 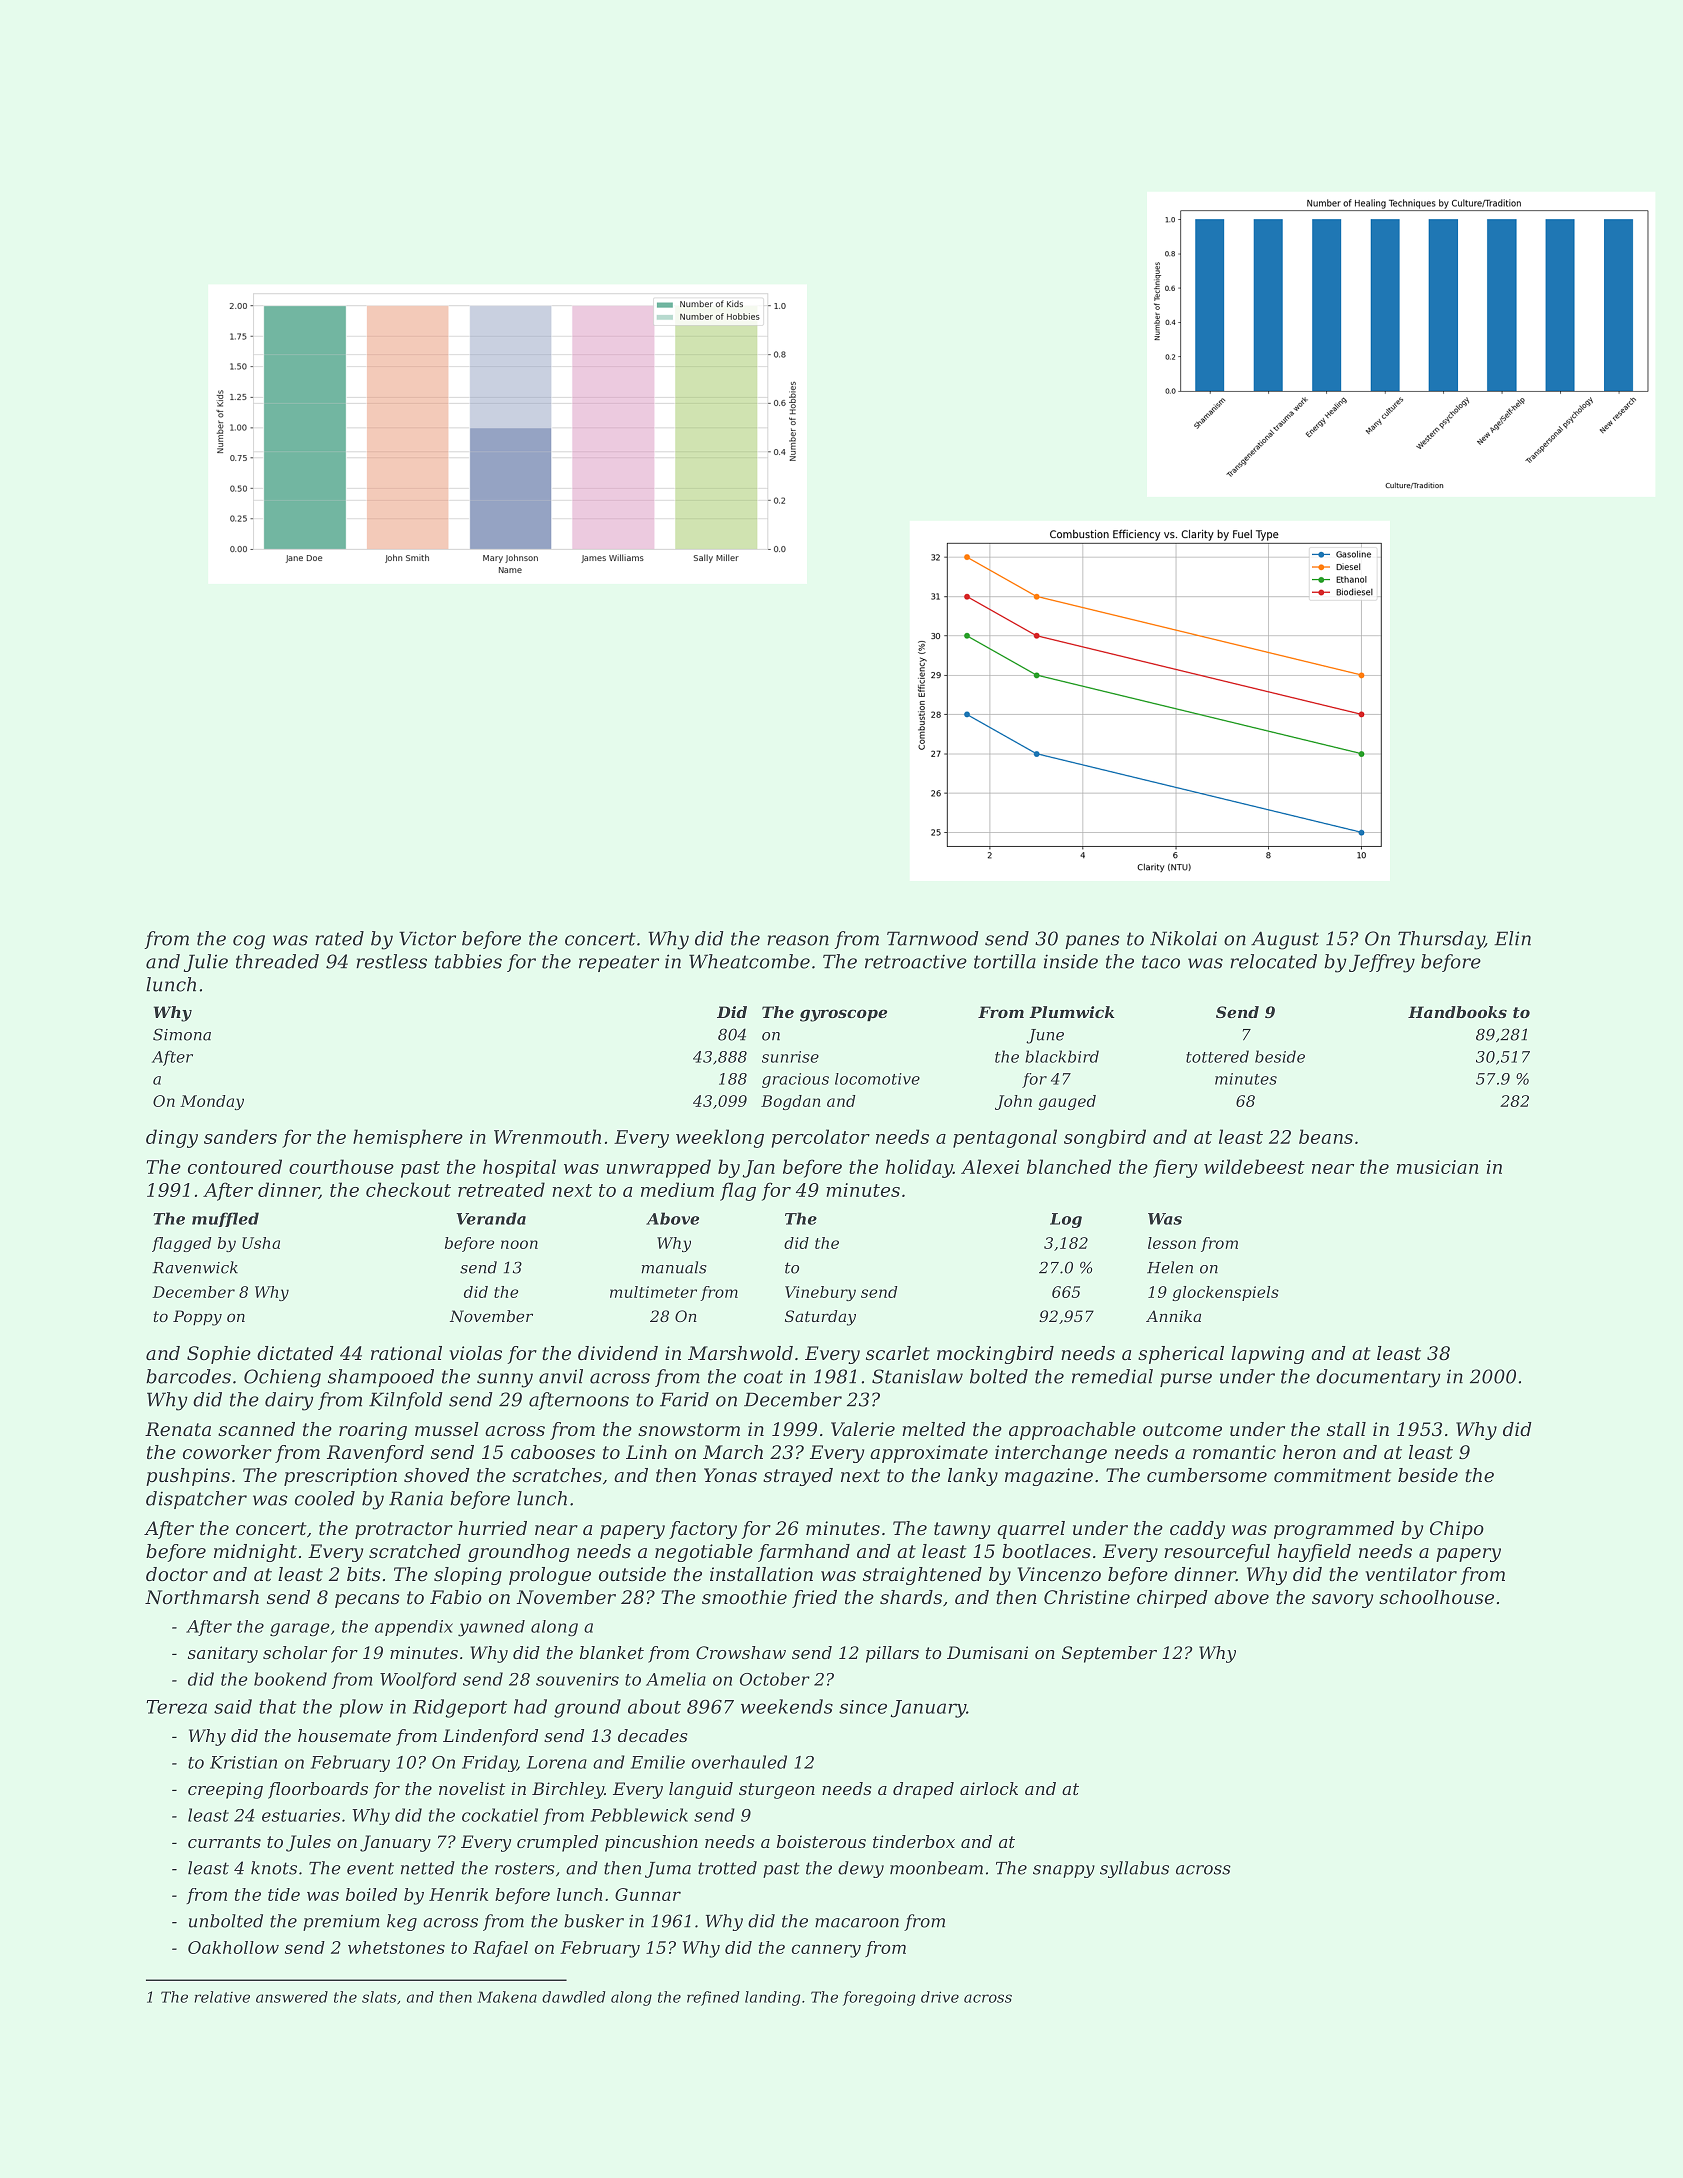 What do you see at coordinates (798, 940) in the screenshot?
I see `reason` at bounding box center [798, 940].
